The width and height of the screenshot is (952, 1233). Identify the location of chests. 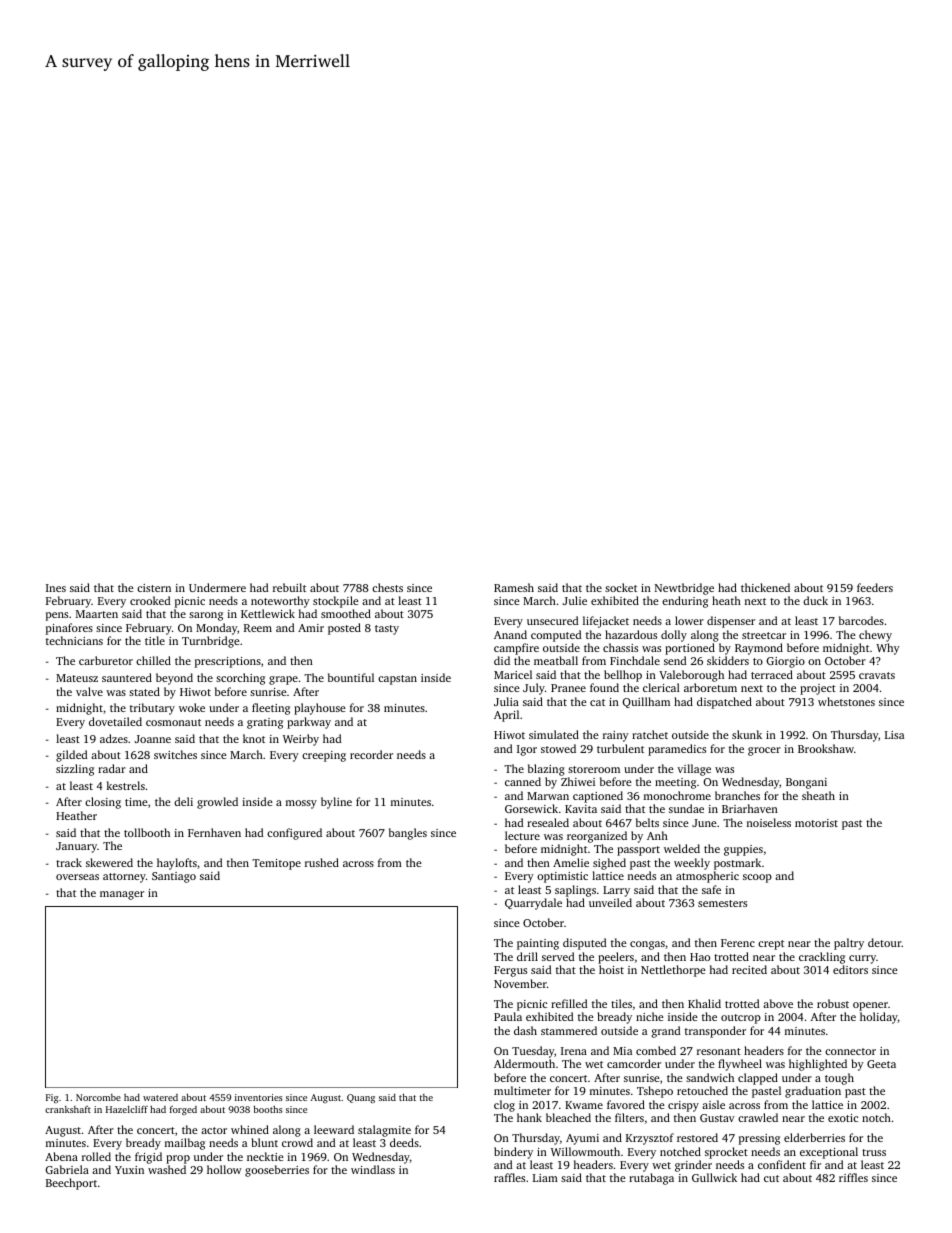
(387, 587).
